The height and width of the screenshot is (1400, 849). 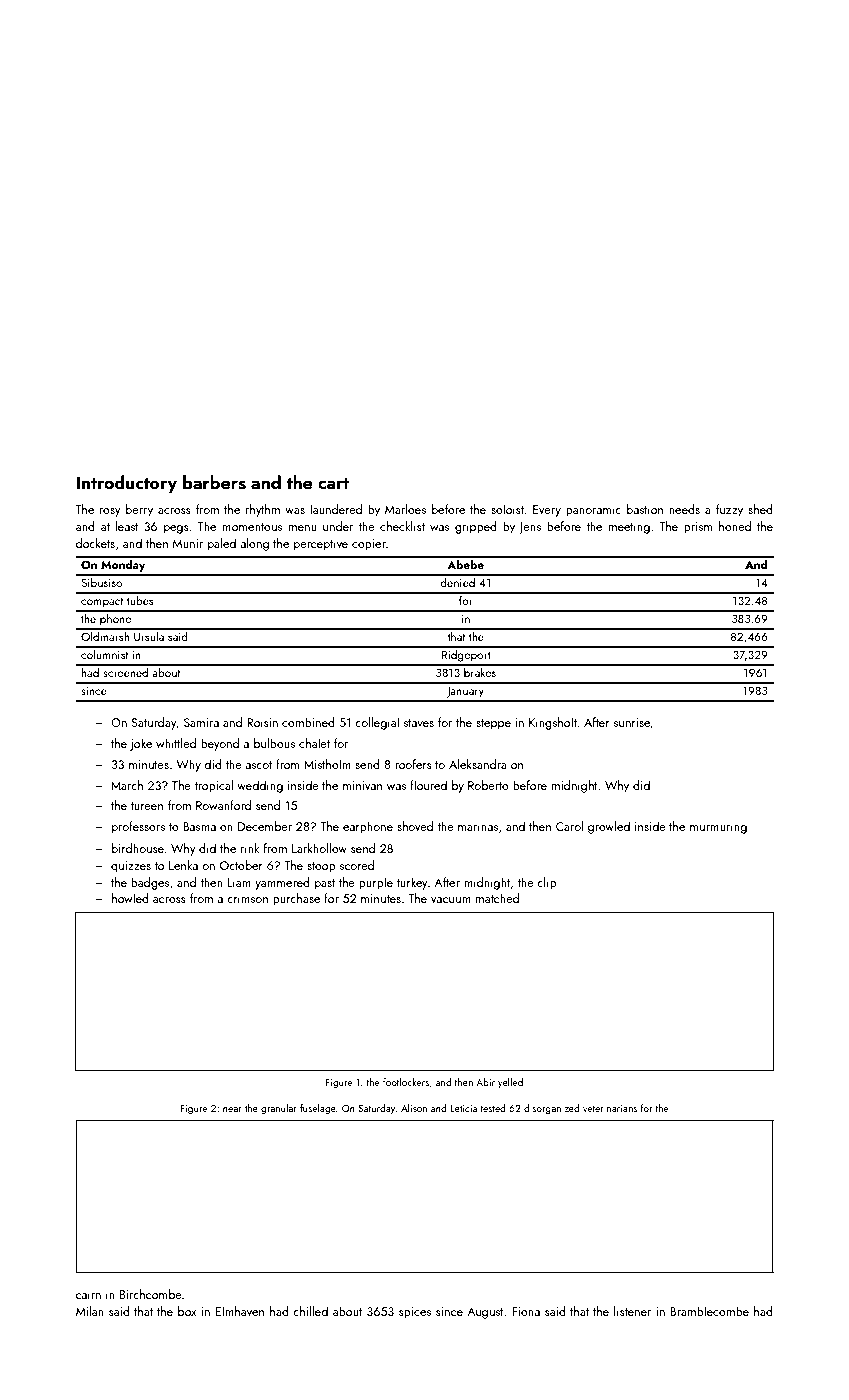 I want to click on growled, so click(x=609, y=827).
